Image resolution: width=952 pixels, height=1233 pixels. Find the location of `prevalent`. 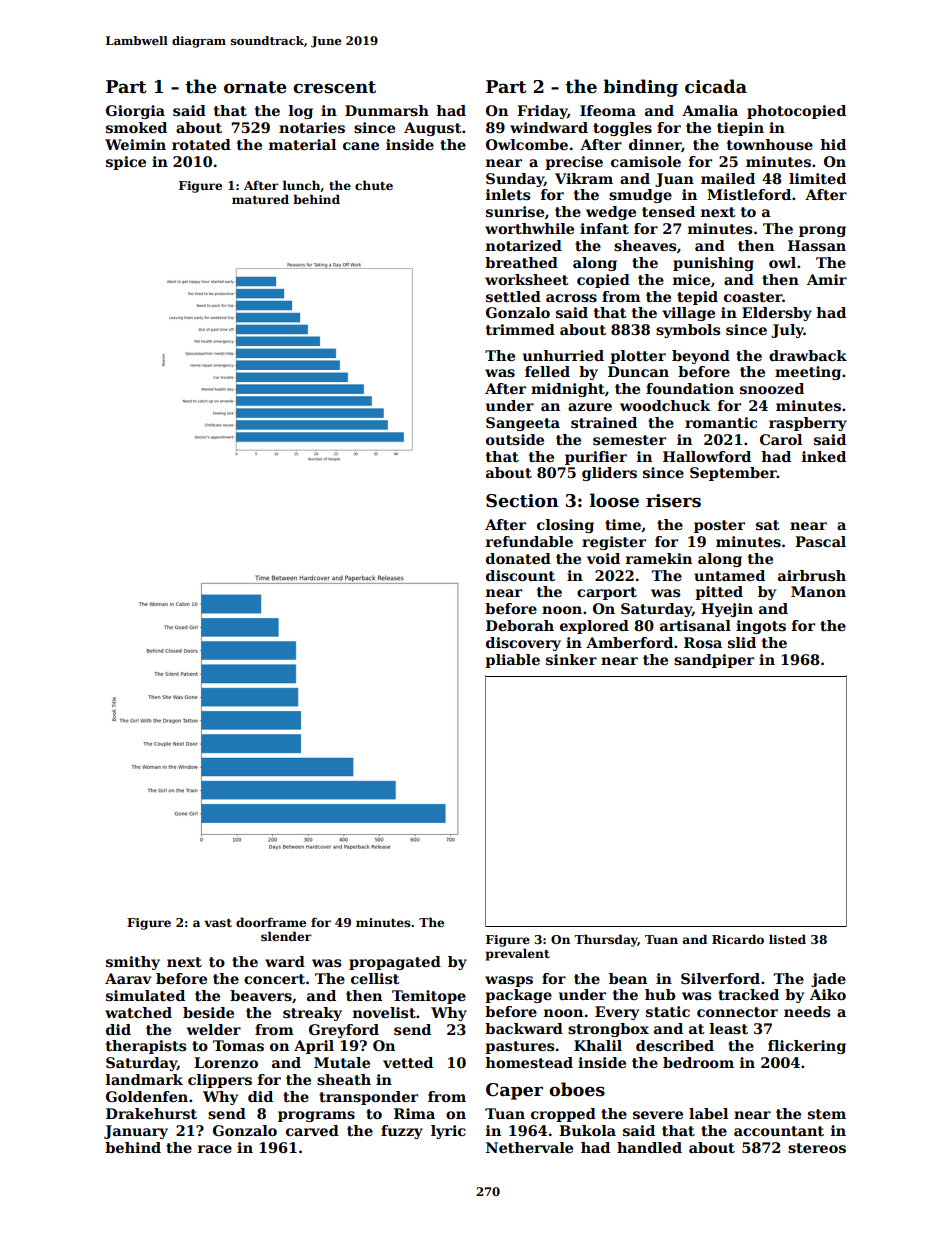

prevalent is located at coordinates (518, 954).
